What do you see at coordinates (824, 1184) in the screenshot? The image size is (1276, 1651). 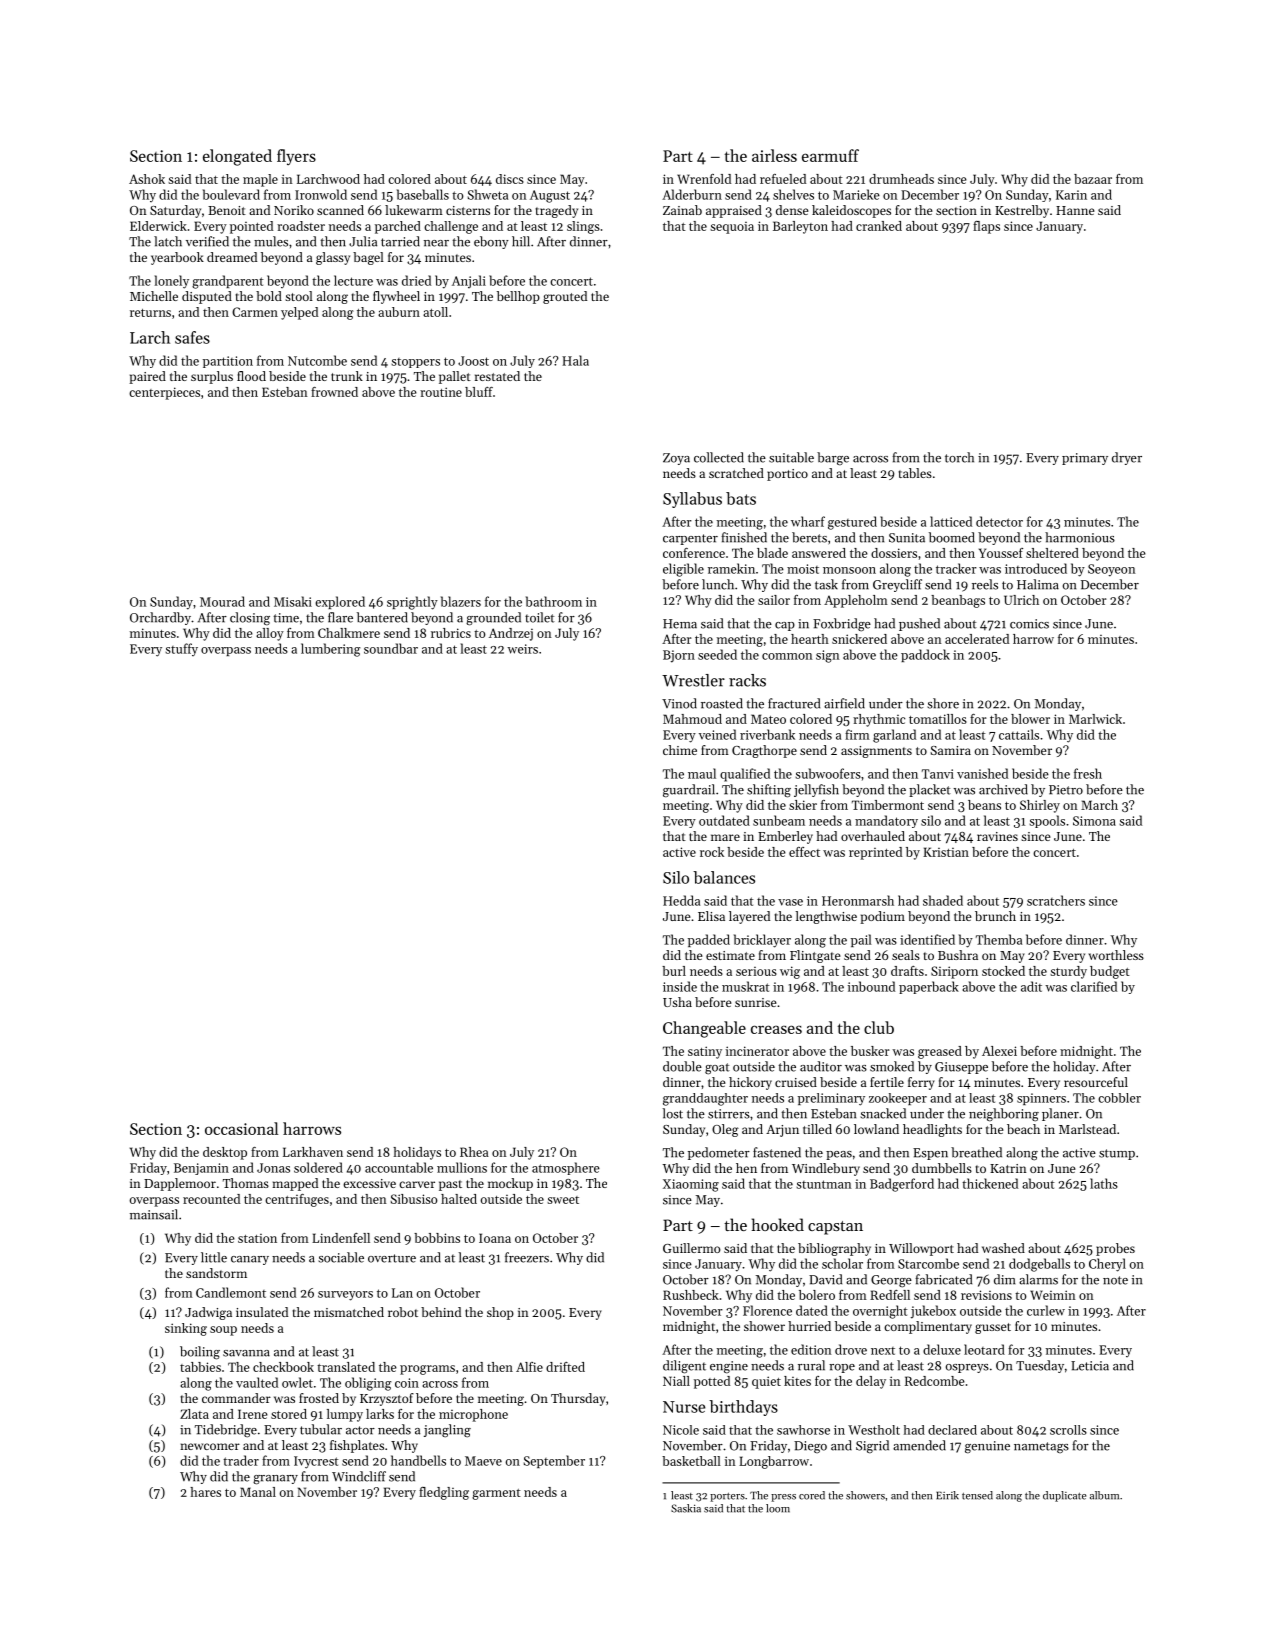 I see `stuntman` at bounding box center [824, 1184].
